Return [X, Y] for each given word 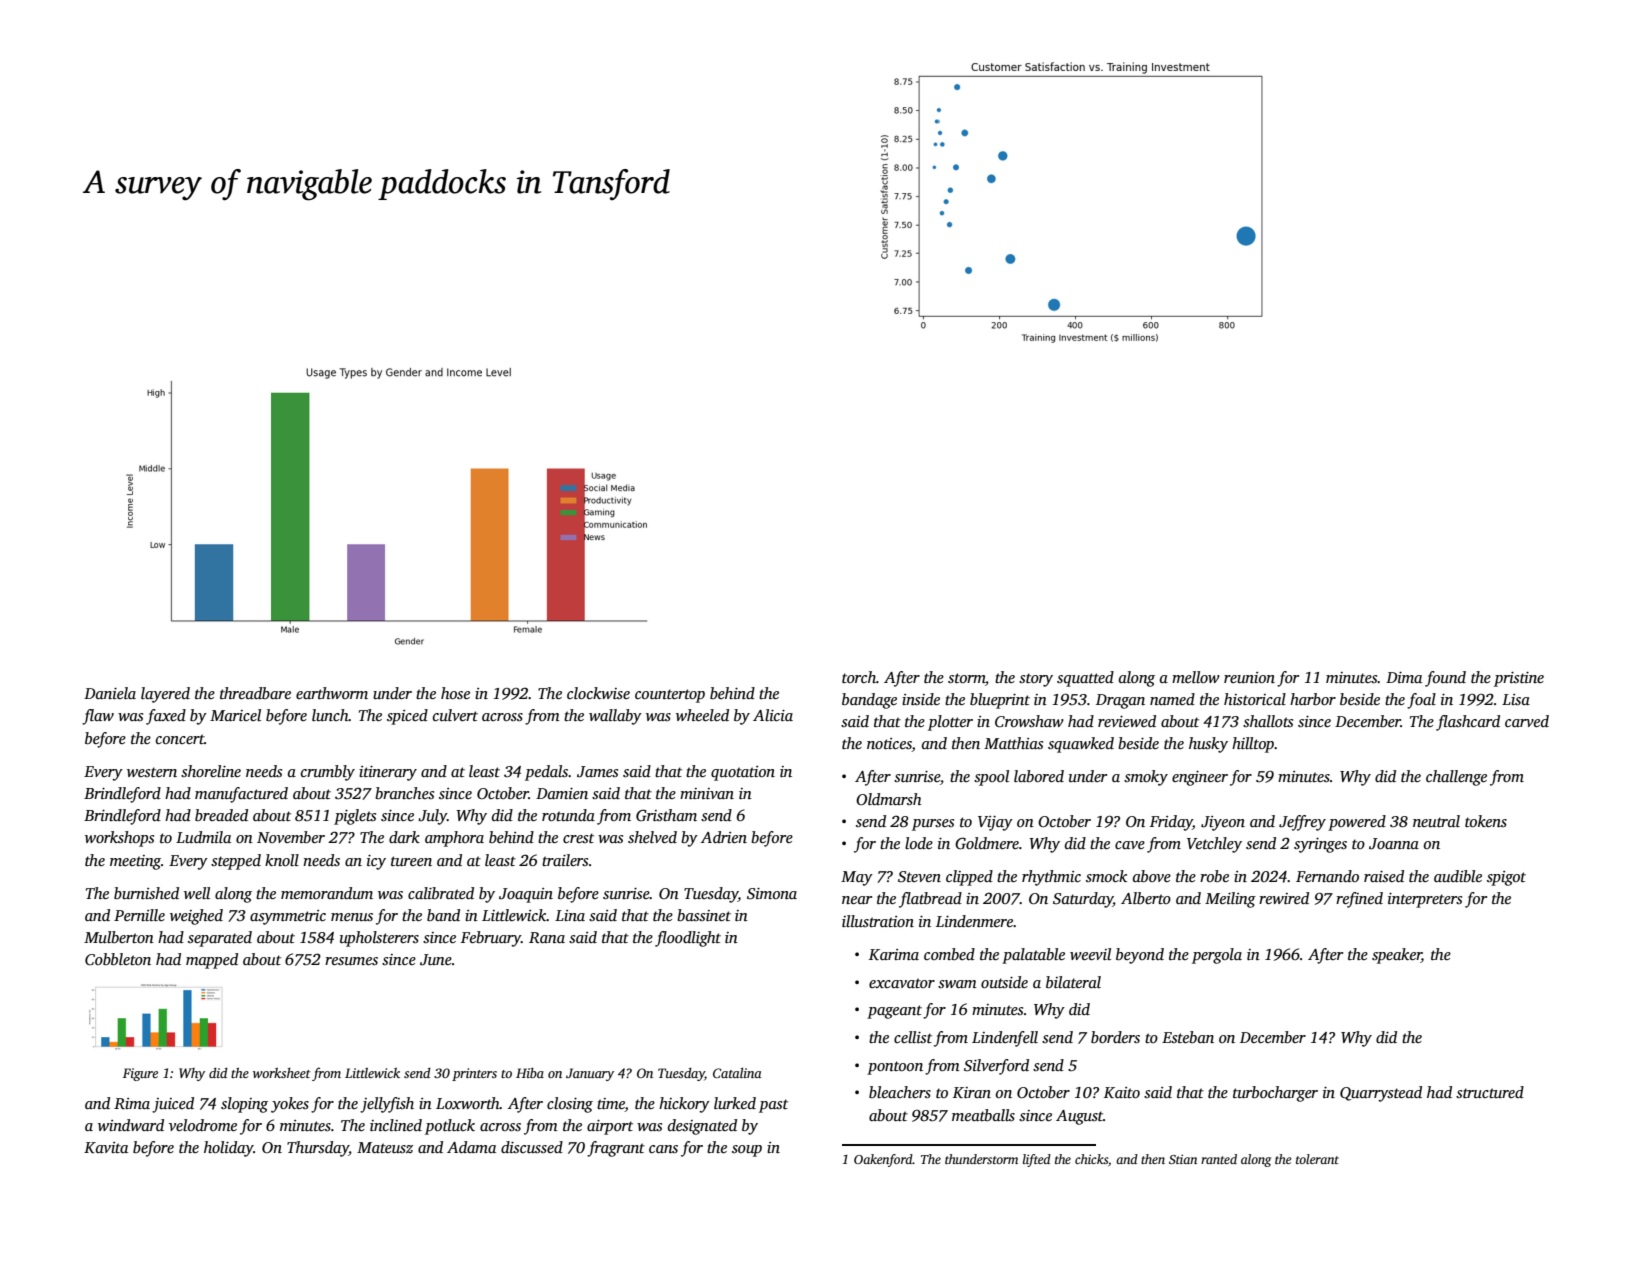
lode [919, 843]
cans [663, 1149]
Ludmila [203, 837]
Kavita [106, 1147]
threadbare [255, 693]
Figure [140, 1074]
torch [859, 677]
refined [1359, 900]
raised [1384, 876]
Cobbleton [118, 959]
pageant [894, 1012]
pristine [1519, 679]
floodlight [688, 939]
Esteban [1188, 1037]
